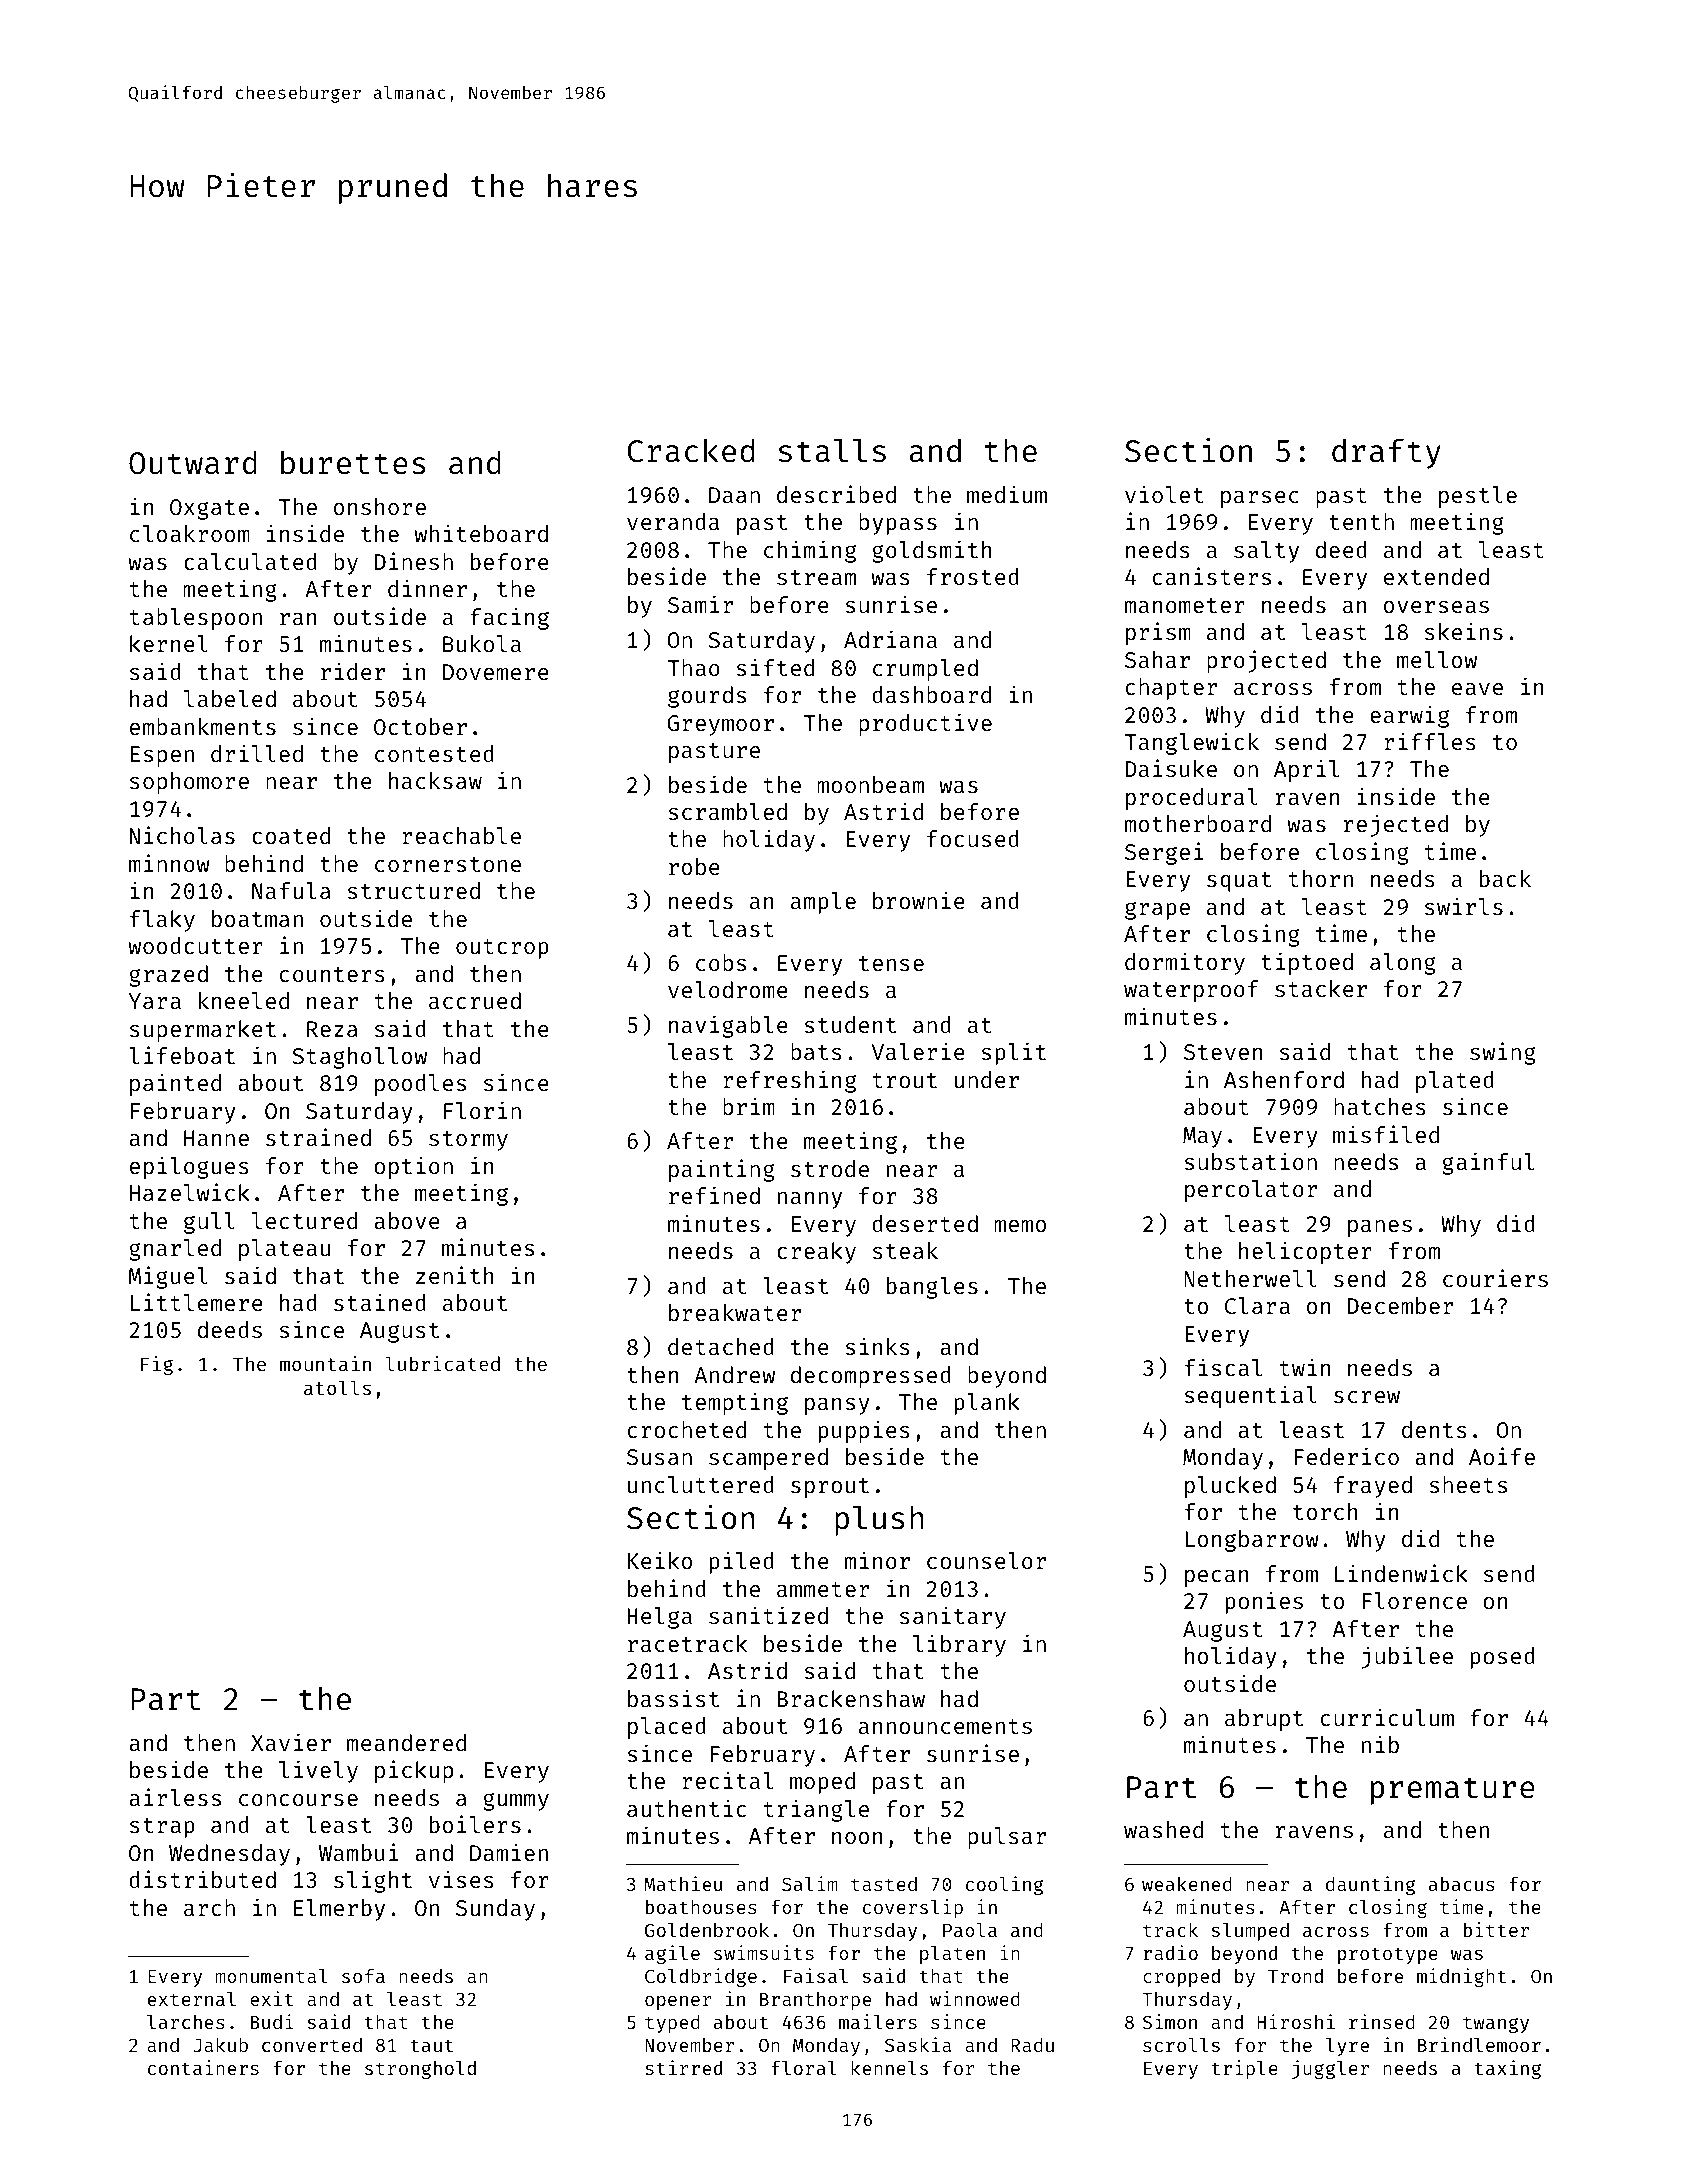  Describe the element at coordinates (884, 1884) in the screenshot. I see `tasted` at that location.
